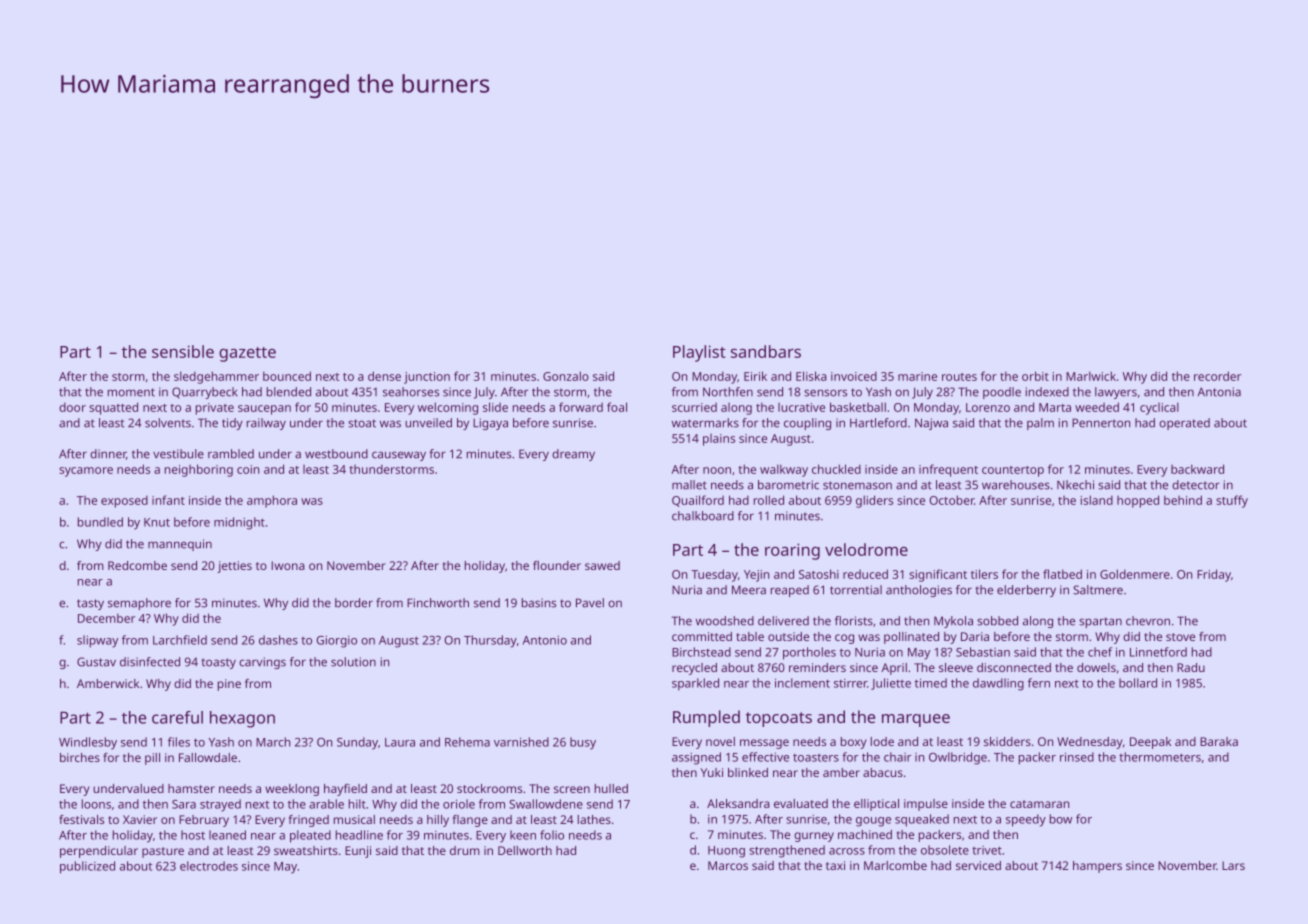 This screenshot has height=924, width=1308. What do you see at coordinates (1091, 376) in the screenshot?
I see `Marlwick` at bounding box center [1091, 376].
